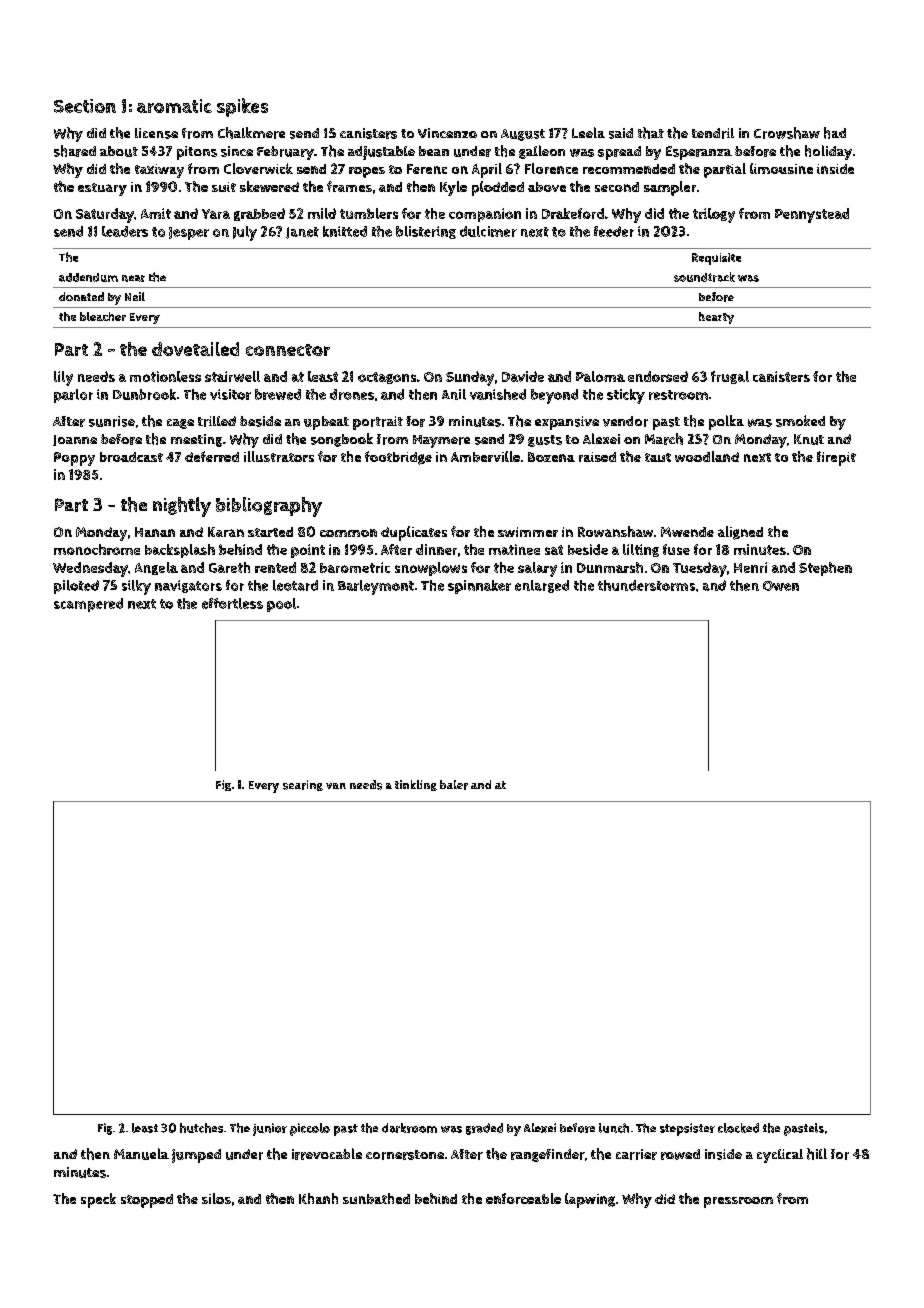 Image resolution: width=924 pixels, height=1308 pixels. Describe the element at coordinates (700, 569) in the page. I see `Tuesday` at that location.
